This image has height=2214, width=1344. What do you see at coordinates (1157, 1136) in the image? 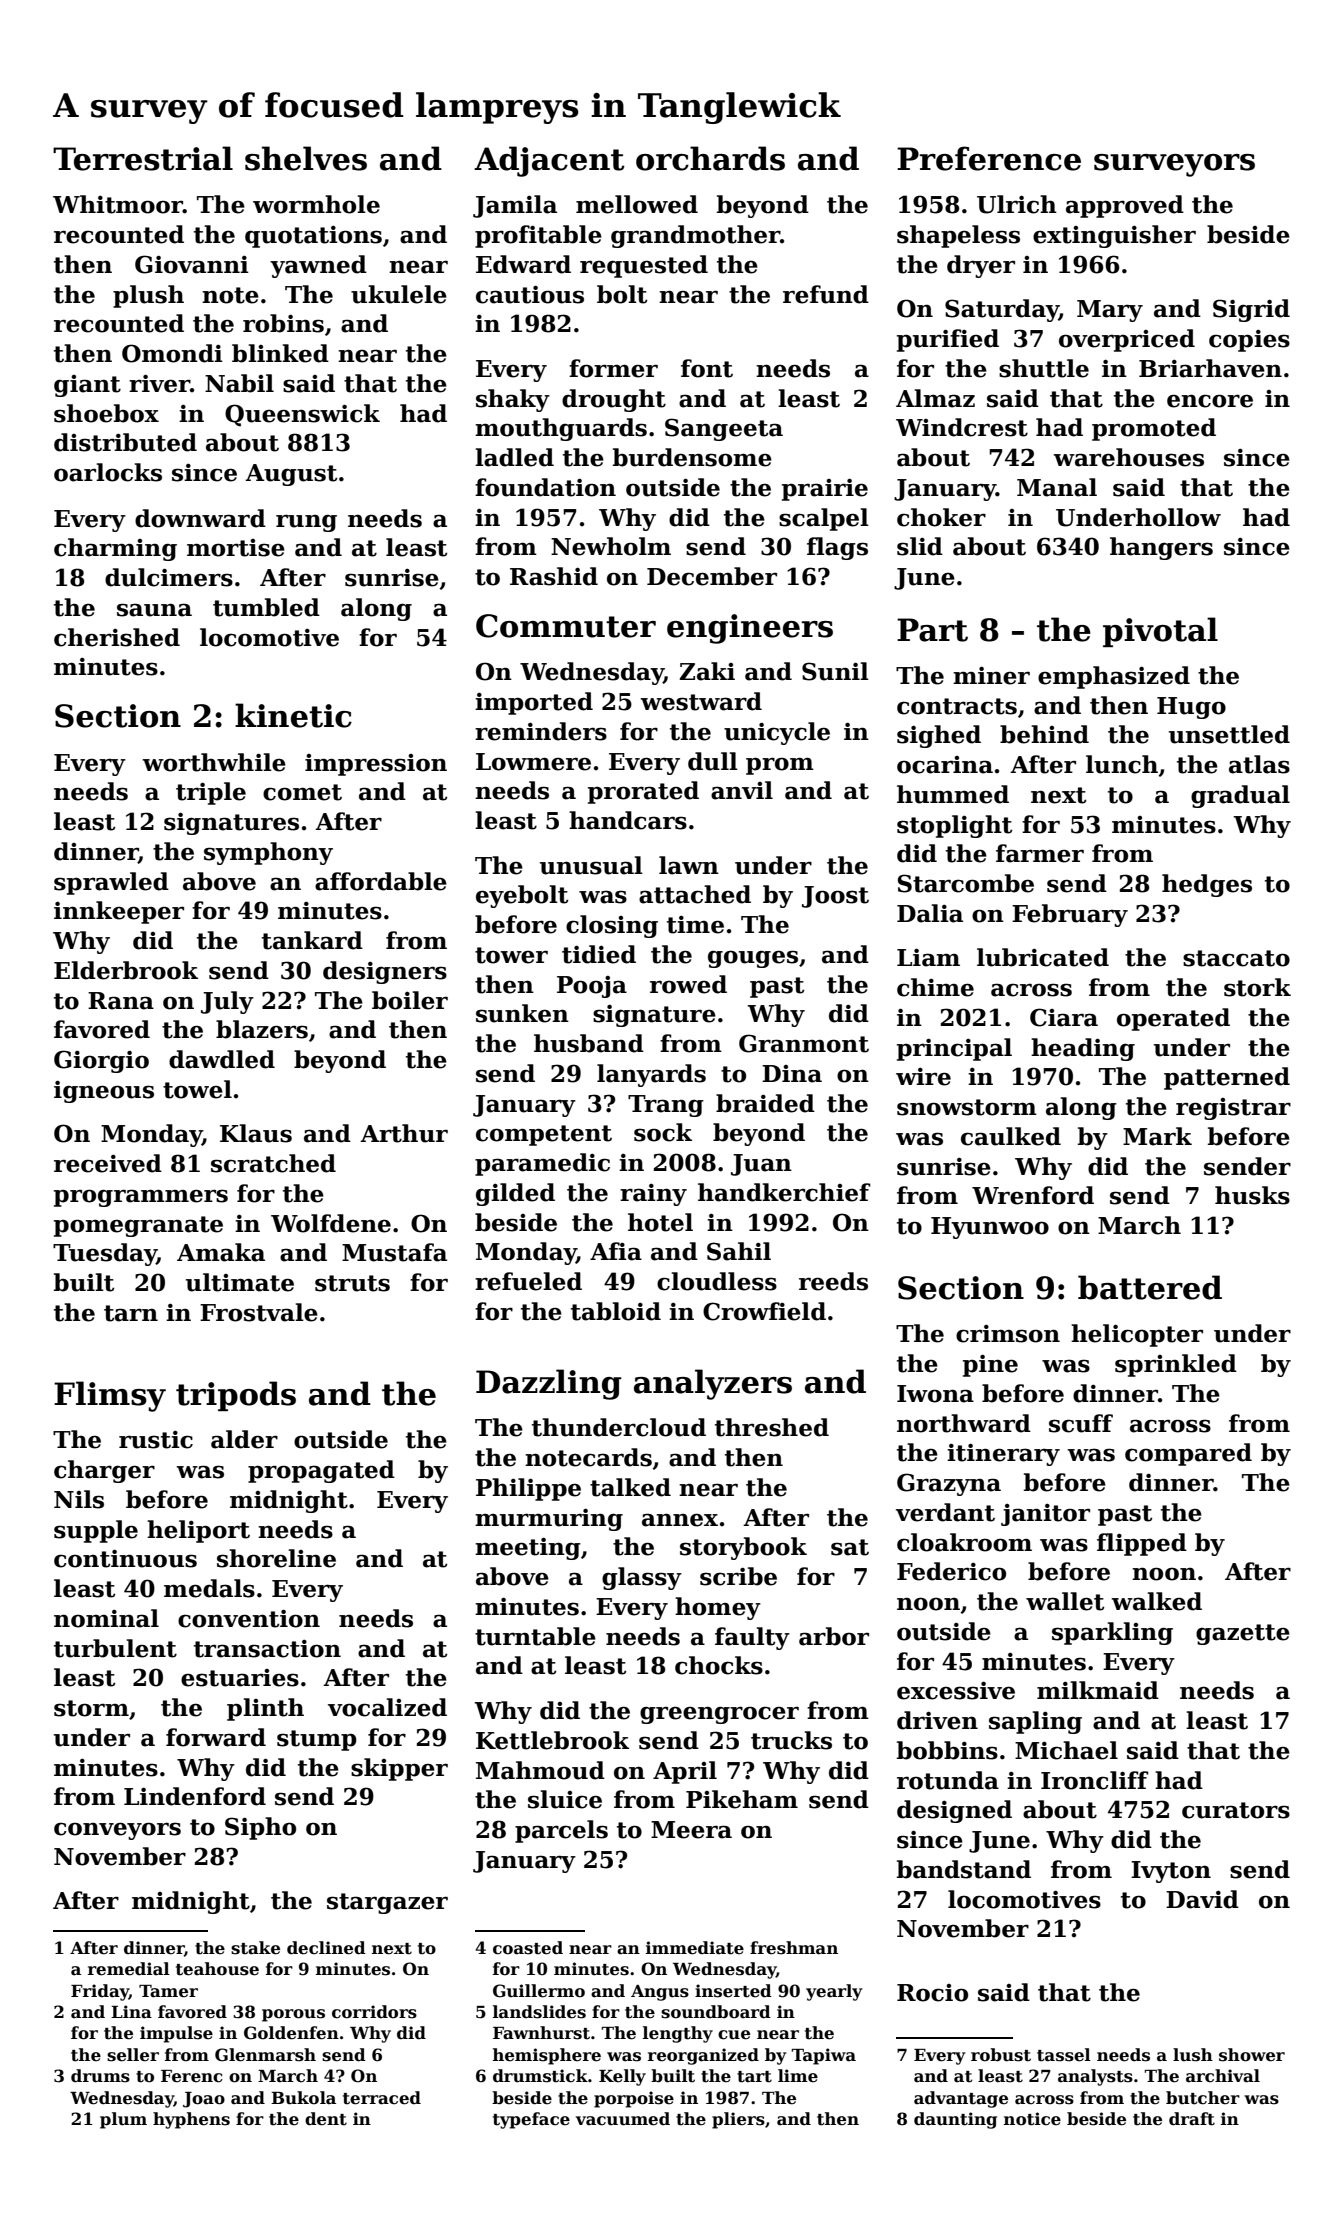
I see `Mark` at bounding box center [1157, 1136].
